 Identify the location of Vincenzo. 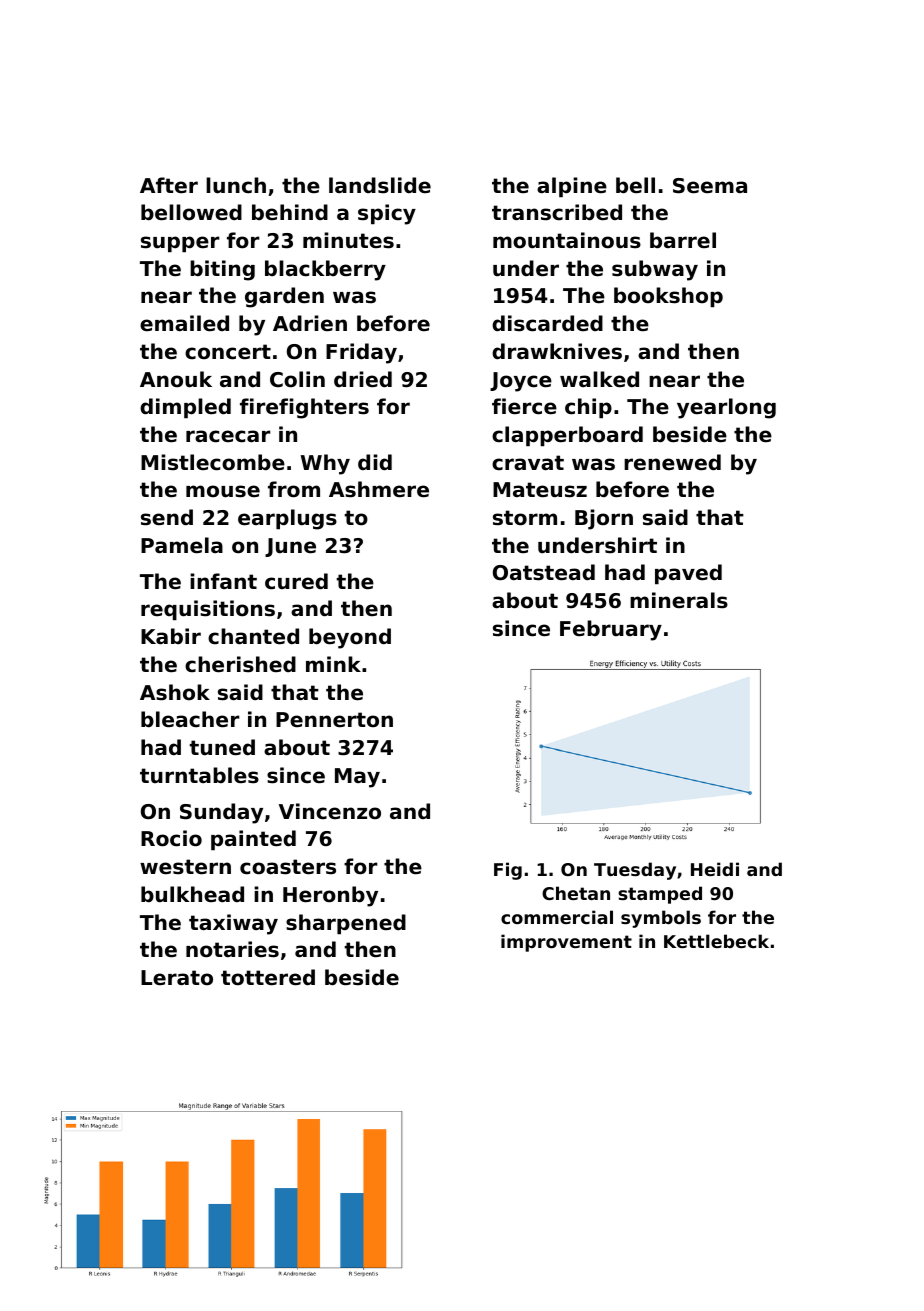
(330, 811).
